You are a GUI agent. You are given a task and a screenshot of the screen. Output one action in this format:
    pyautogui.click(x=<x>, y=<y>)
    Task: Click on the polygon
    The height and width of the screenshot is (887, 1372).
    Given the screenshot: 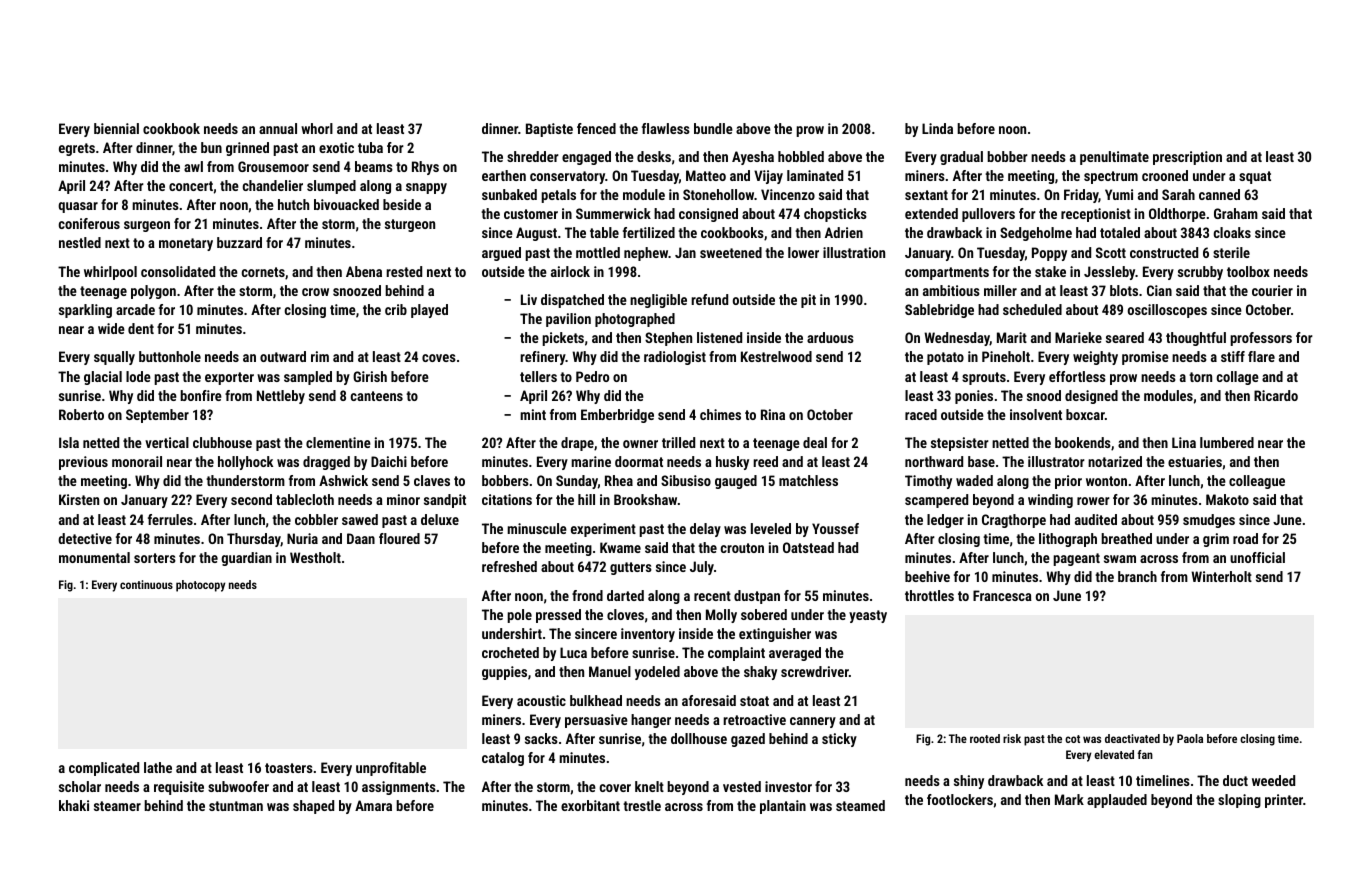 What is the action you would take?
    pyautogui.click(x=153, y=292)
